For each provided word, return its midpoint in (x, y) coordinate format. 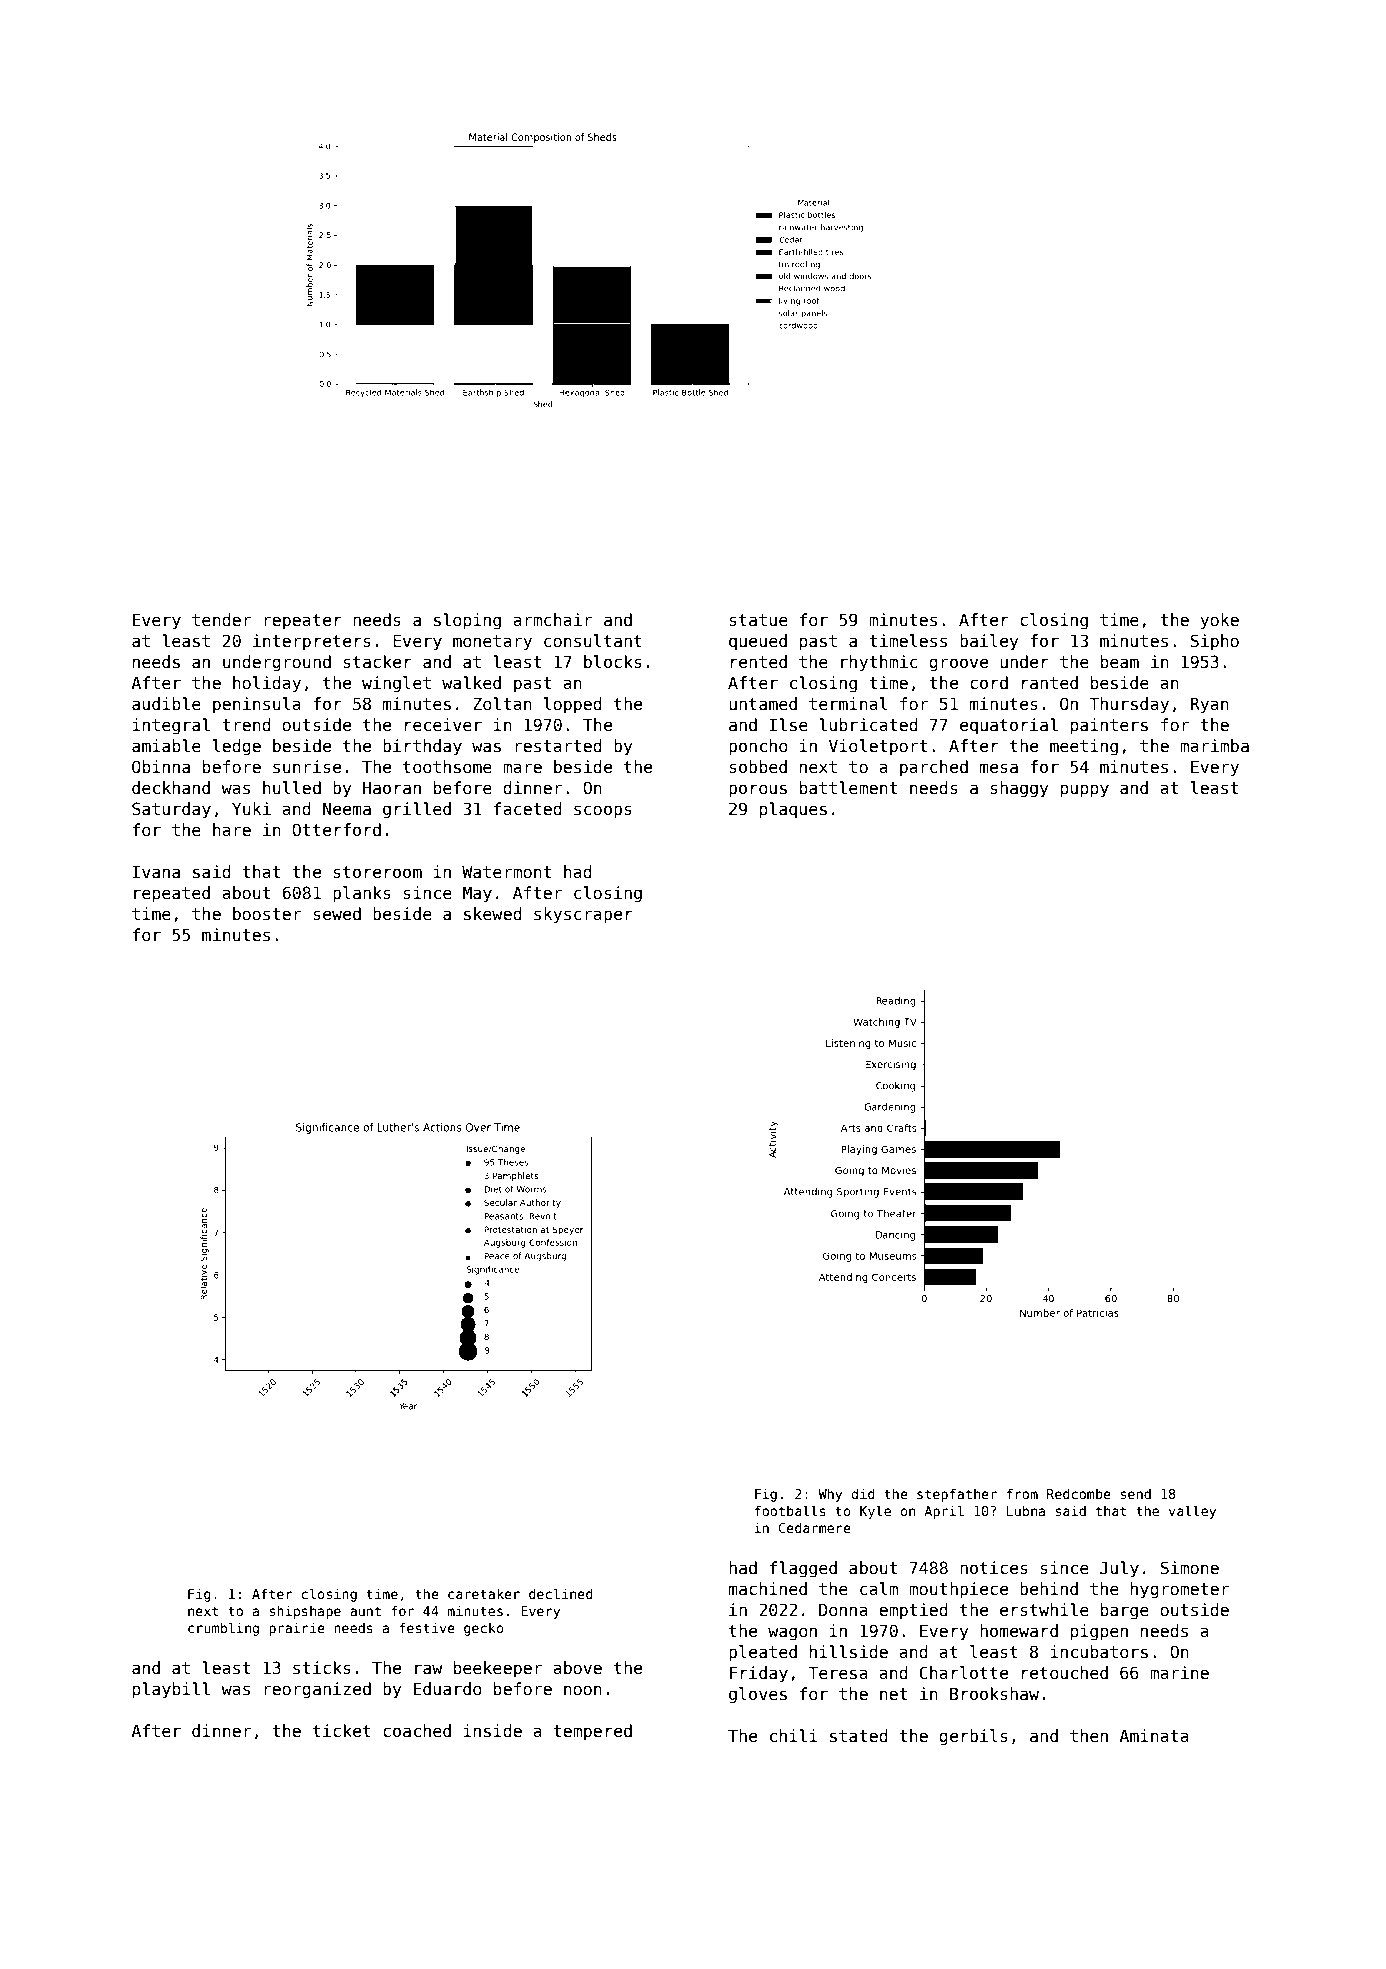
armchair (552, 620)
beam (1120, 662)
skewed (493, 914)
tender (221, 620)
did (863, 1493)
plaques (793, 810)
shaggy (1019, 789)
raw (429, 1669)
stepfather (957, 1495)
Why (830, 1495)
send (1135, 1493)
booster (267, 914)
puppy (1085, 791)
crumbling (223, 1629)
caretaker (484, 1593)
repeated (172, 894)
